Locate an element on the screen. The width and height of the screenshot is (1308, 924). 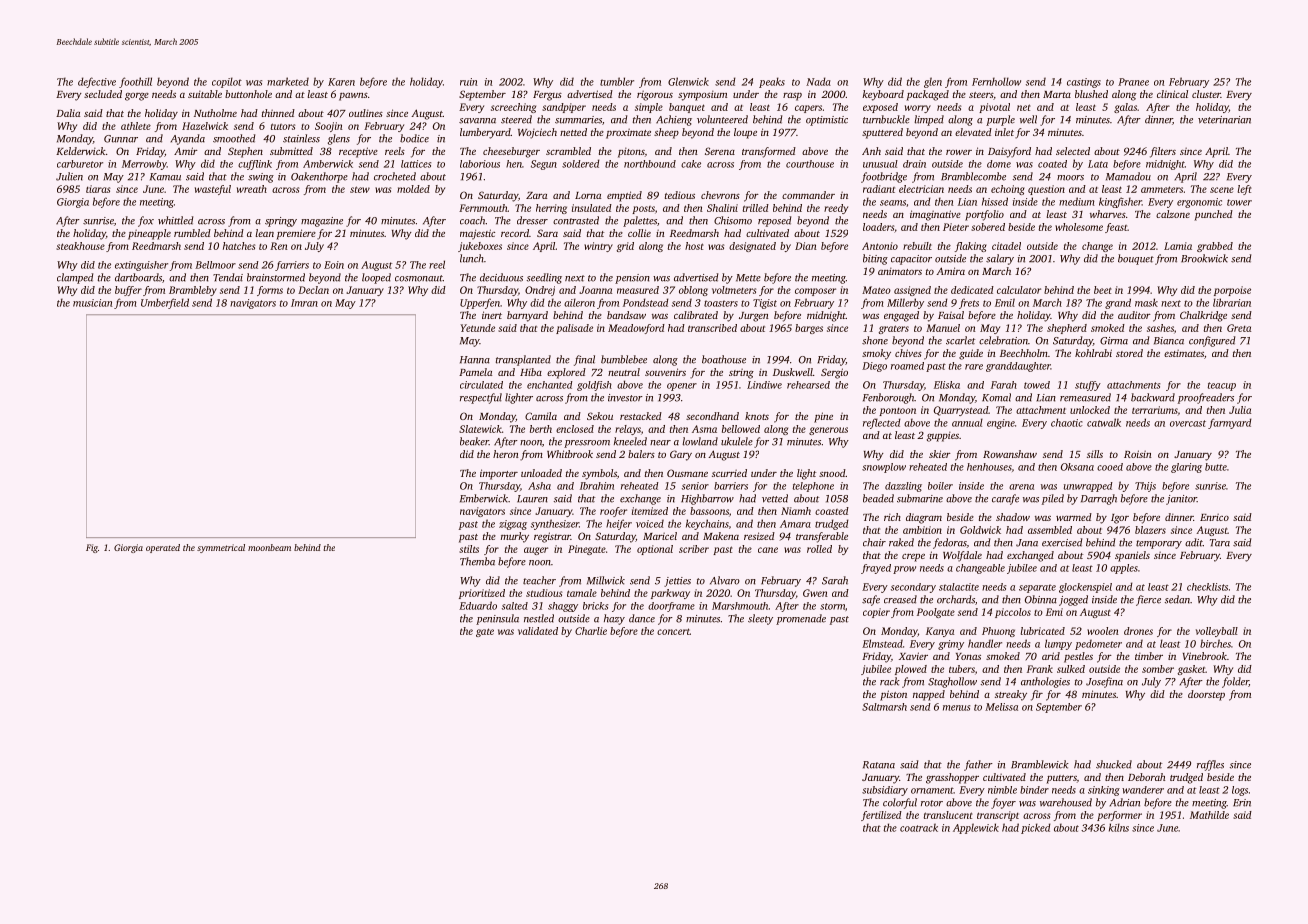
peninsula is located at coordinates (497, 619).
